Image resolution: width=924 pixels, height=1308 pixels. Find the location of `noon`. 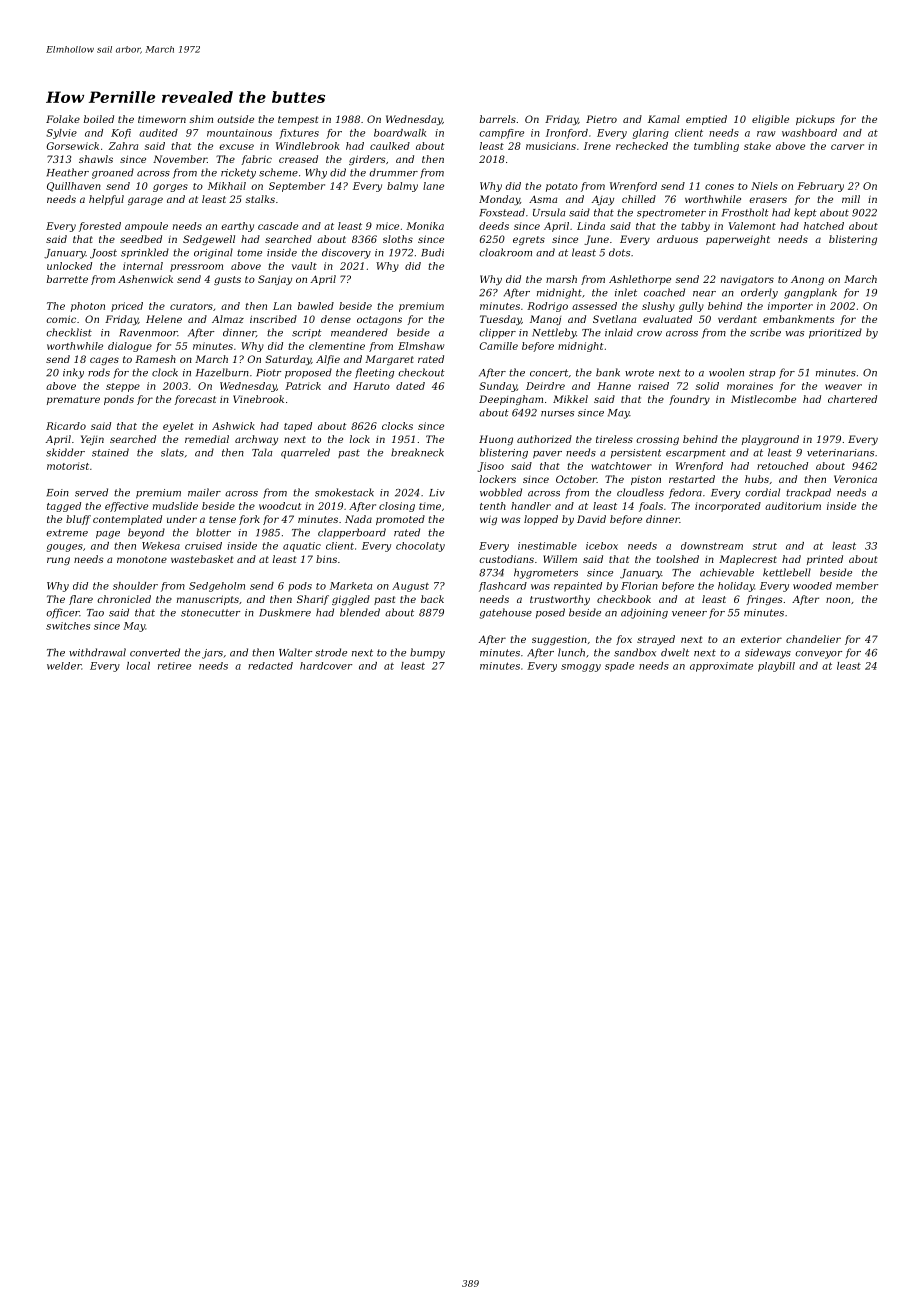

noon is located at coordinates (838, 600).
